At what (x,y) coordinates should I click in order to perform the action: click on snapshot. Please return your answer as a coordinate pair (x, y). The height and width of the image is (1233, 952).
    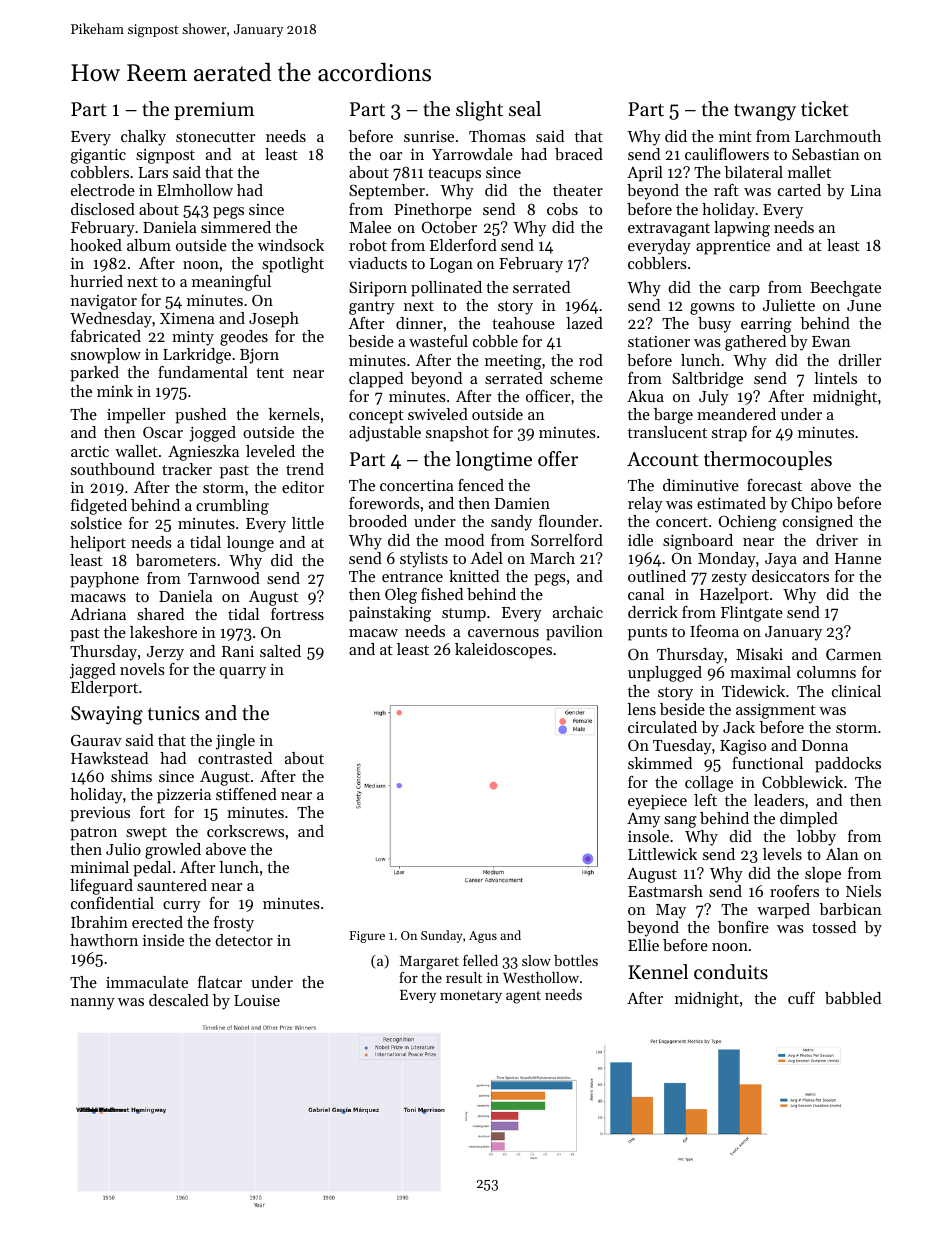
    Looking at the image, I should click on (457, 434).
